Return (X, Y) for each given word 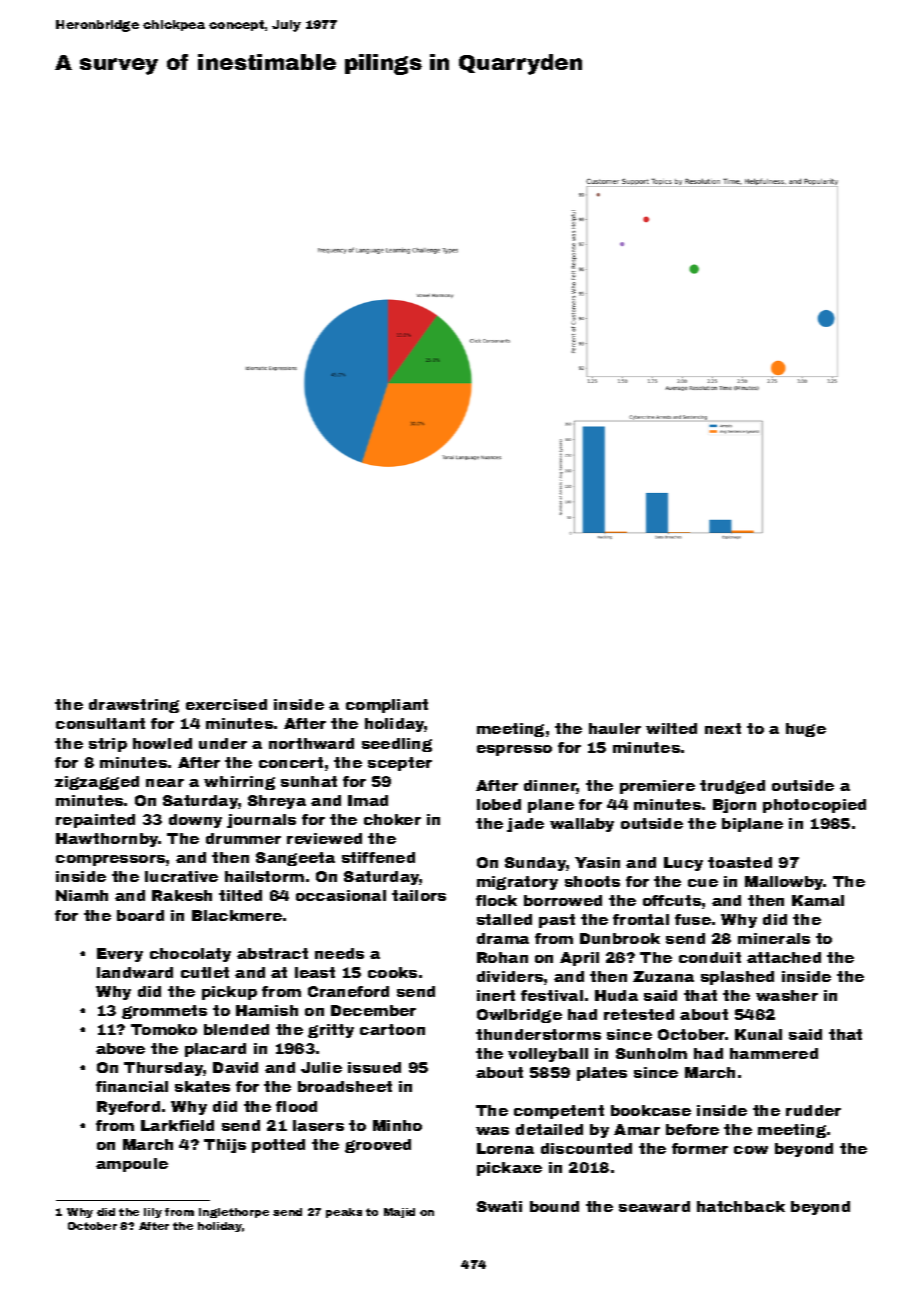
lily (153, 1213)
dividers (510, 976)
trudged (732, 787)
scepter (400, 764)
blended (236, 1029)
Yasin (597, 862)
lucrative (181, 876)
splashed (737, 978)
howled (162, 743)
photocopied (814, 806)
